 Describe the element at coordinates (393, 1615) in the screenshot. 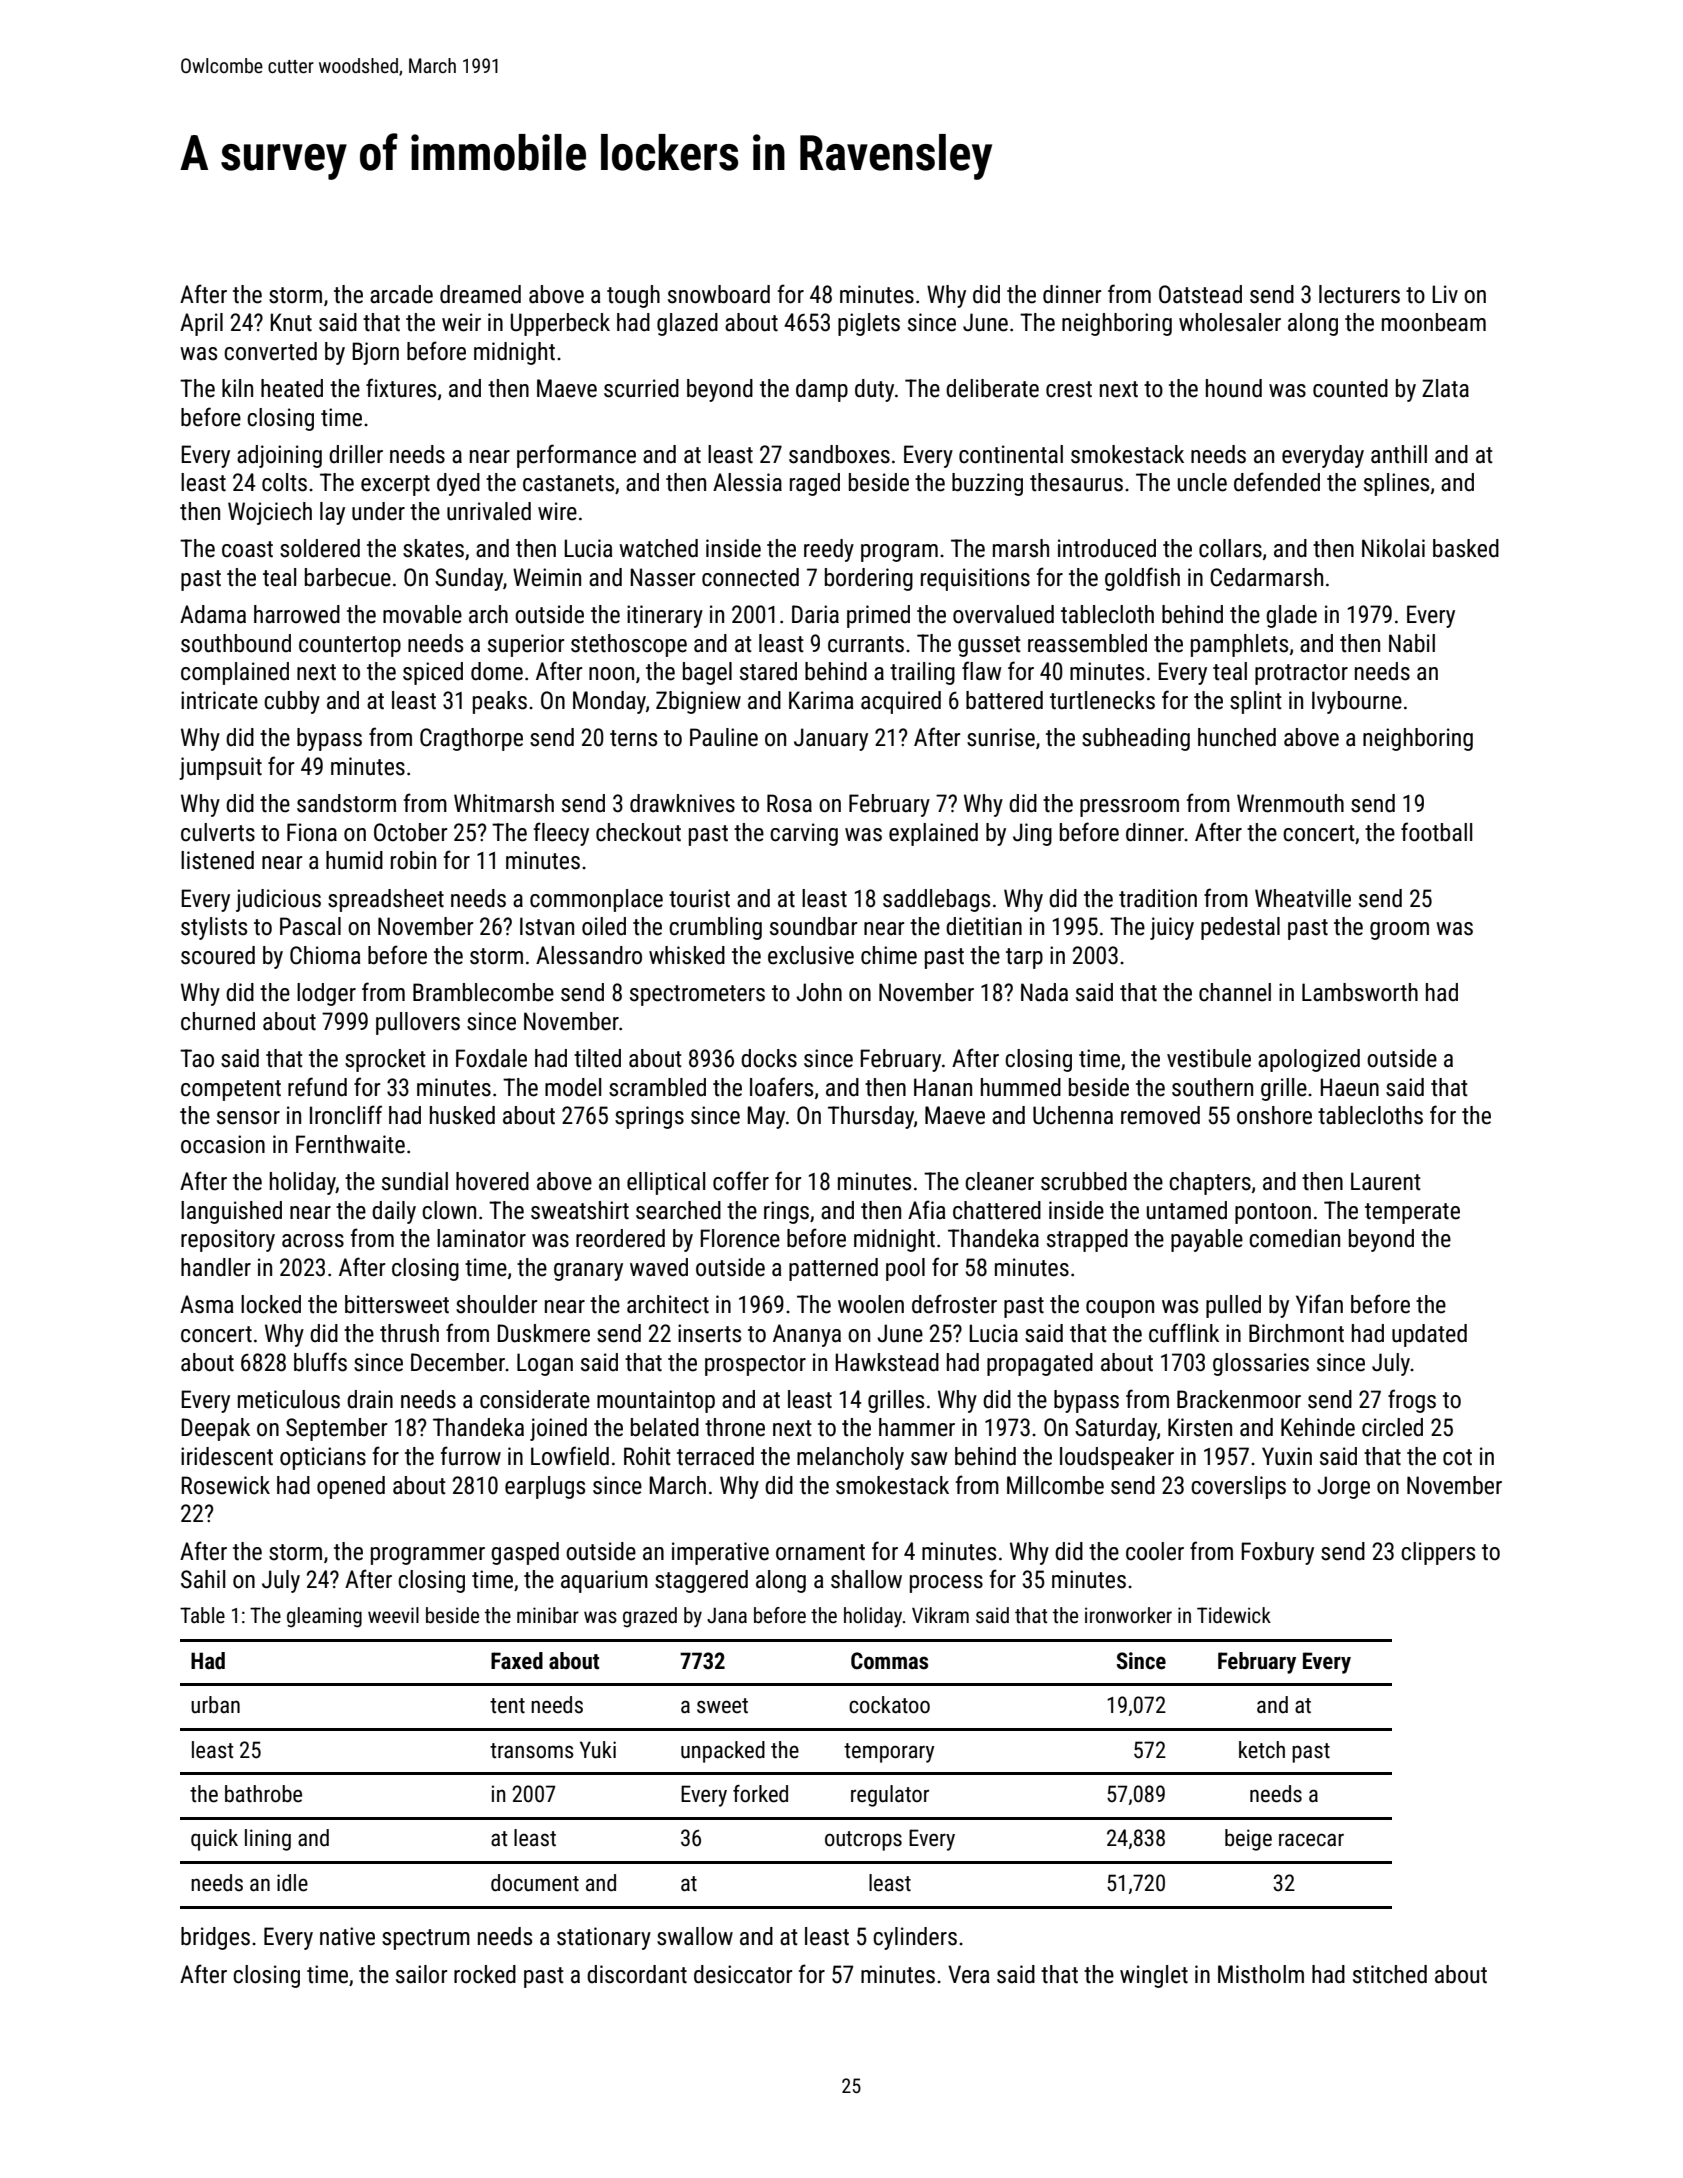

I see `weevil` at that location.
